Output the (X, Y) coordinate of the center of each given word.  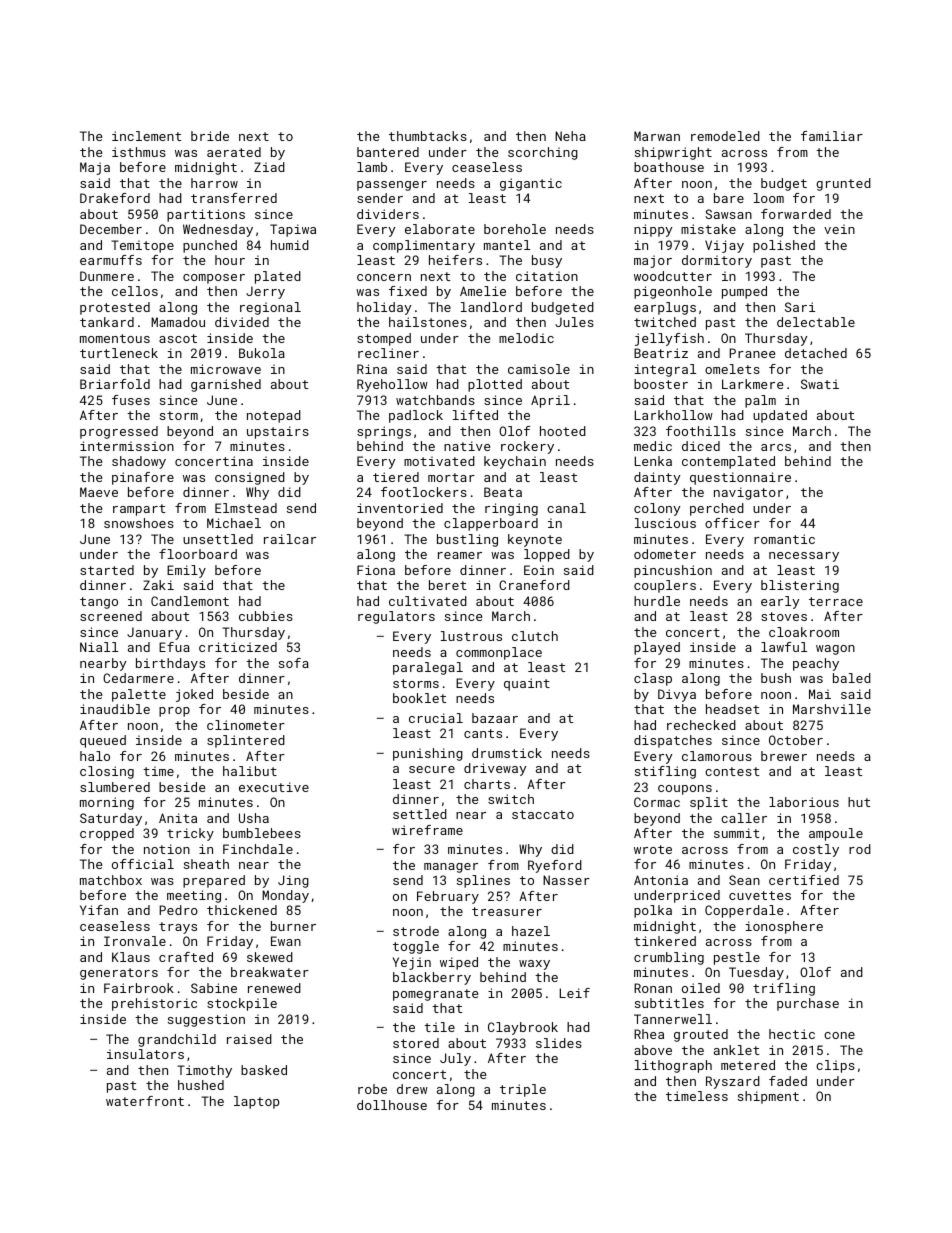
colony (657, 509)
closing (107, 772)
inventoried (400, 508)
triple (523, 1090)
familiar (832, 136)
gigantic (531, 184)
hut (859, 802)
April (550, 401)
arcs (776, 447)
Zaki (158, 585)
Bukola (262, 353)
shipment (768, 1097)
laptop (257, 1102)
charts (487, 784)
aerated (234, 152)
